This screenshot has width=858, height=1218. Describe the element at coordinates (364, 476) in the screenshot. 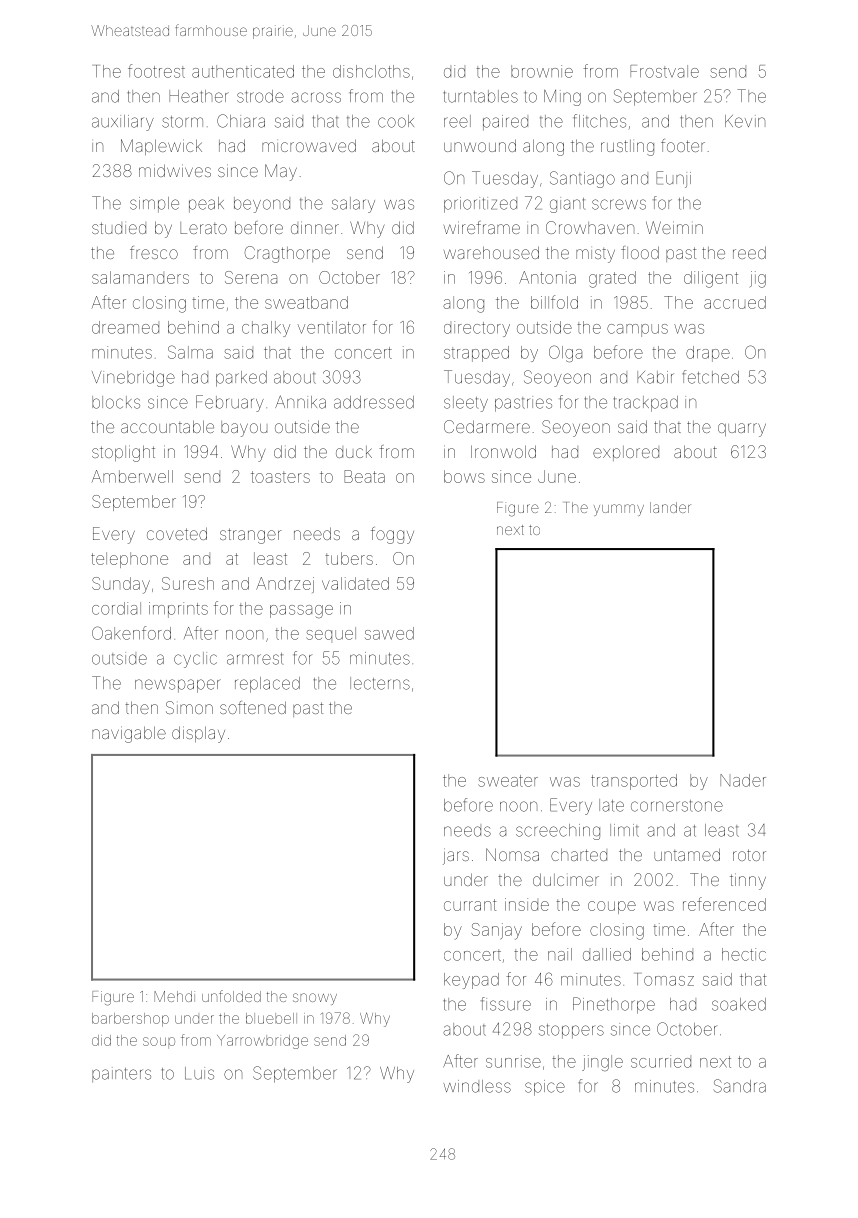

I see `Beata` at that location.
